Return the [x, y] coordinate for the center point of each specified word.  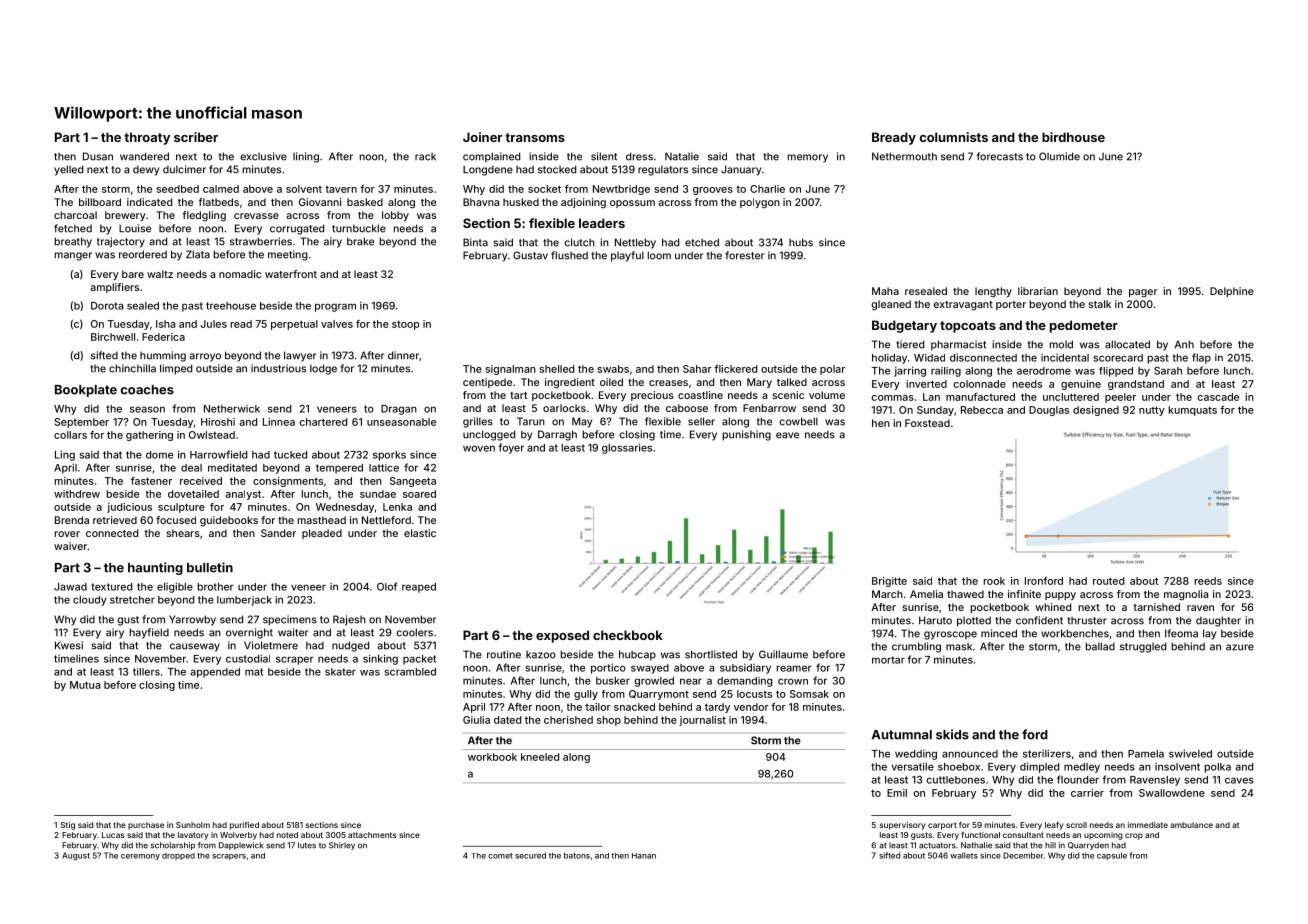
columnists [954, 137]
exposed [562, 636]
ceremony [140, 857]
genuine [1081, 385]
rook [994, 581]
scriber [196, 137]
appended [215, 673]
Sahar [697, 369]
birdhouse [1073, 137]
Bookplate [86, 391]
